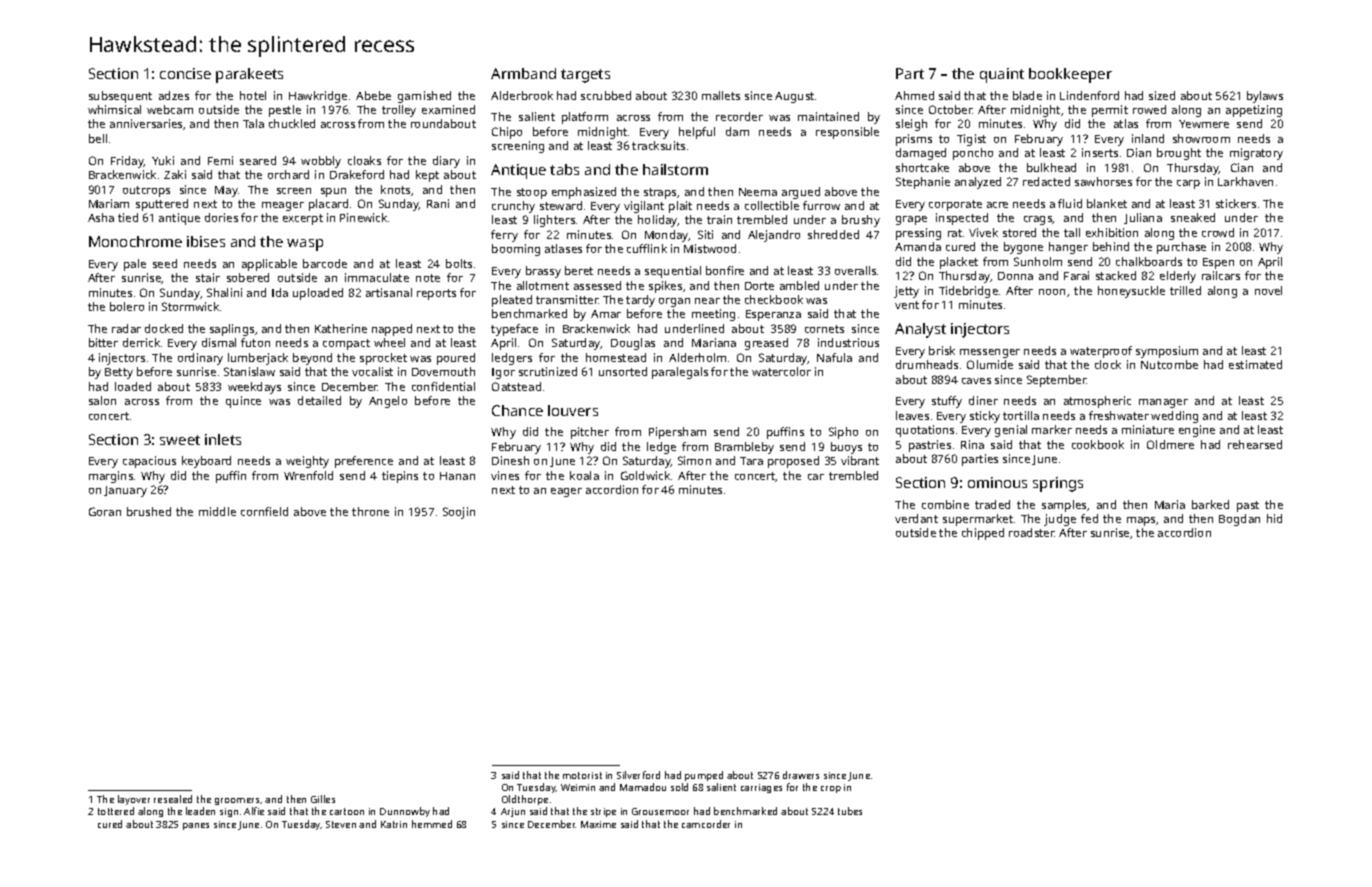 The height and width of the document is (887, 1372). I want to click on Steven, so click(341, 824).
